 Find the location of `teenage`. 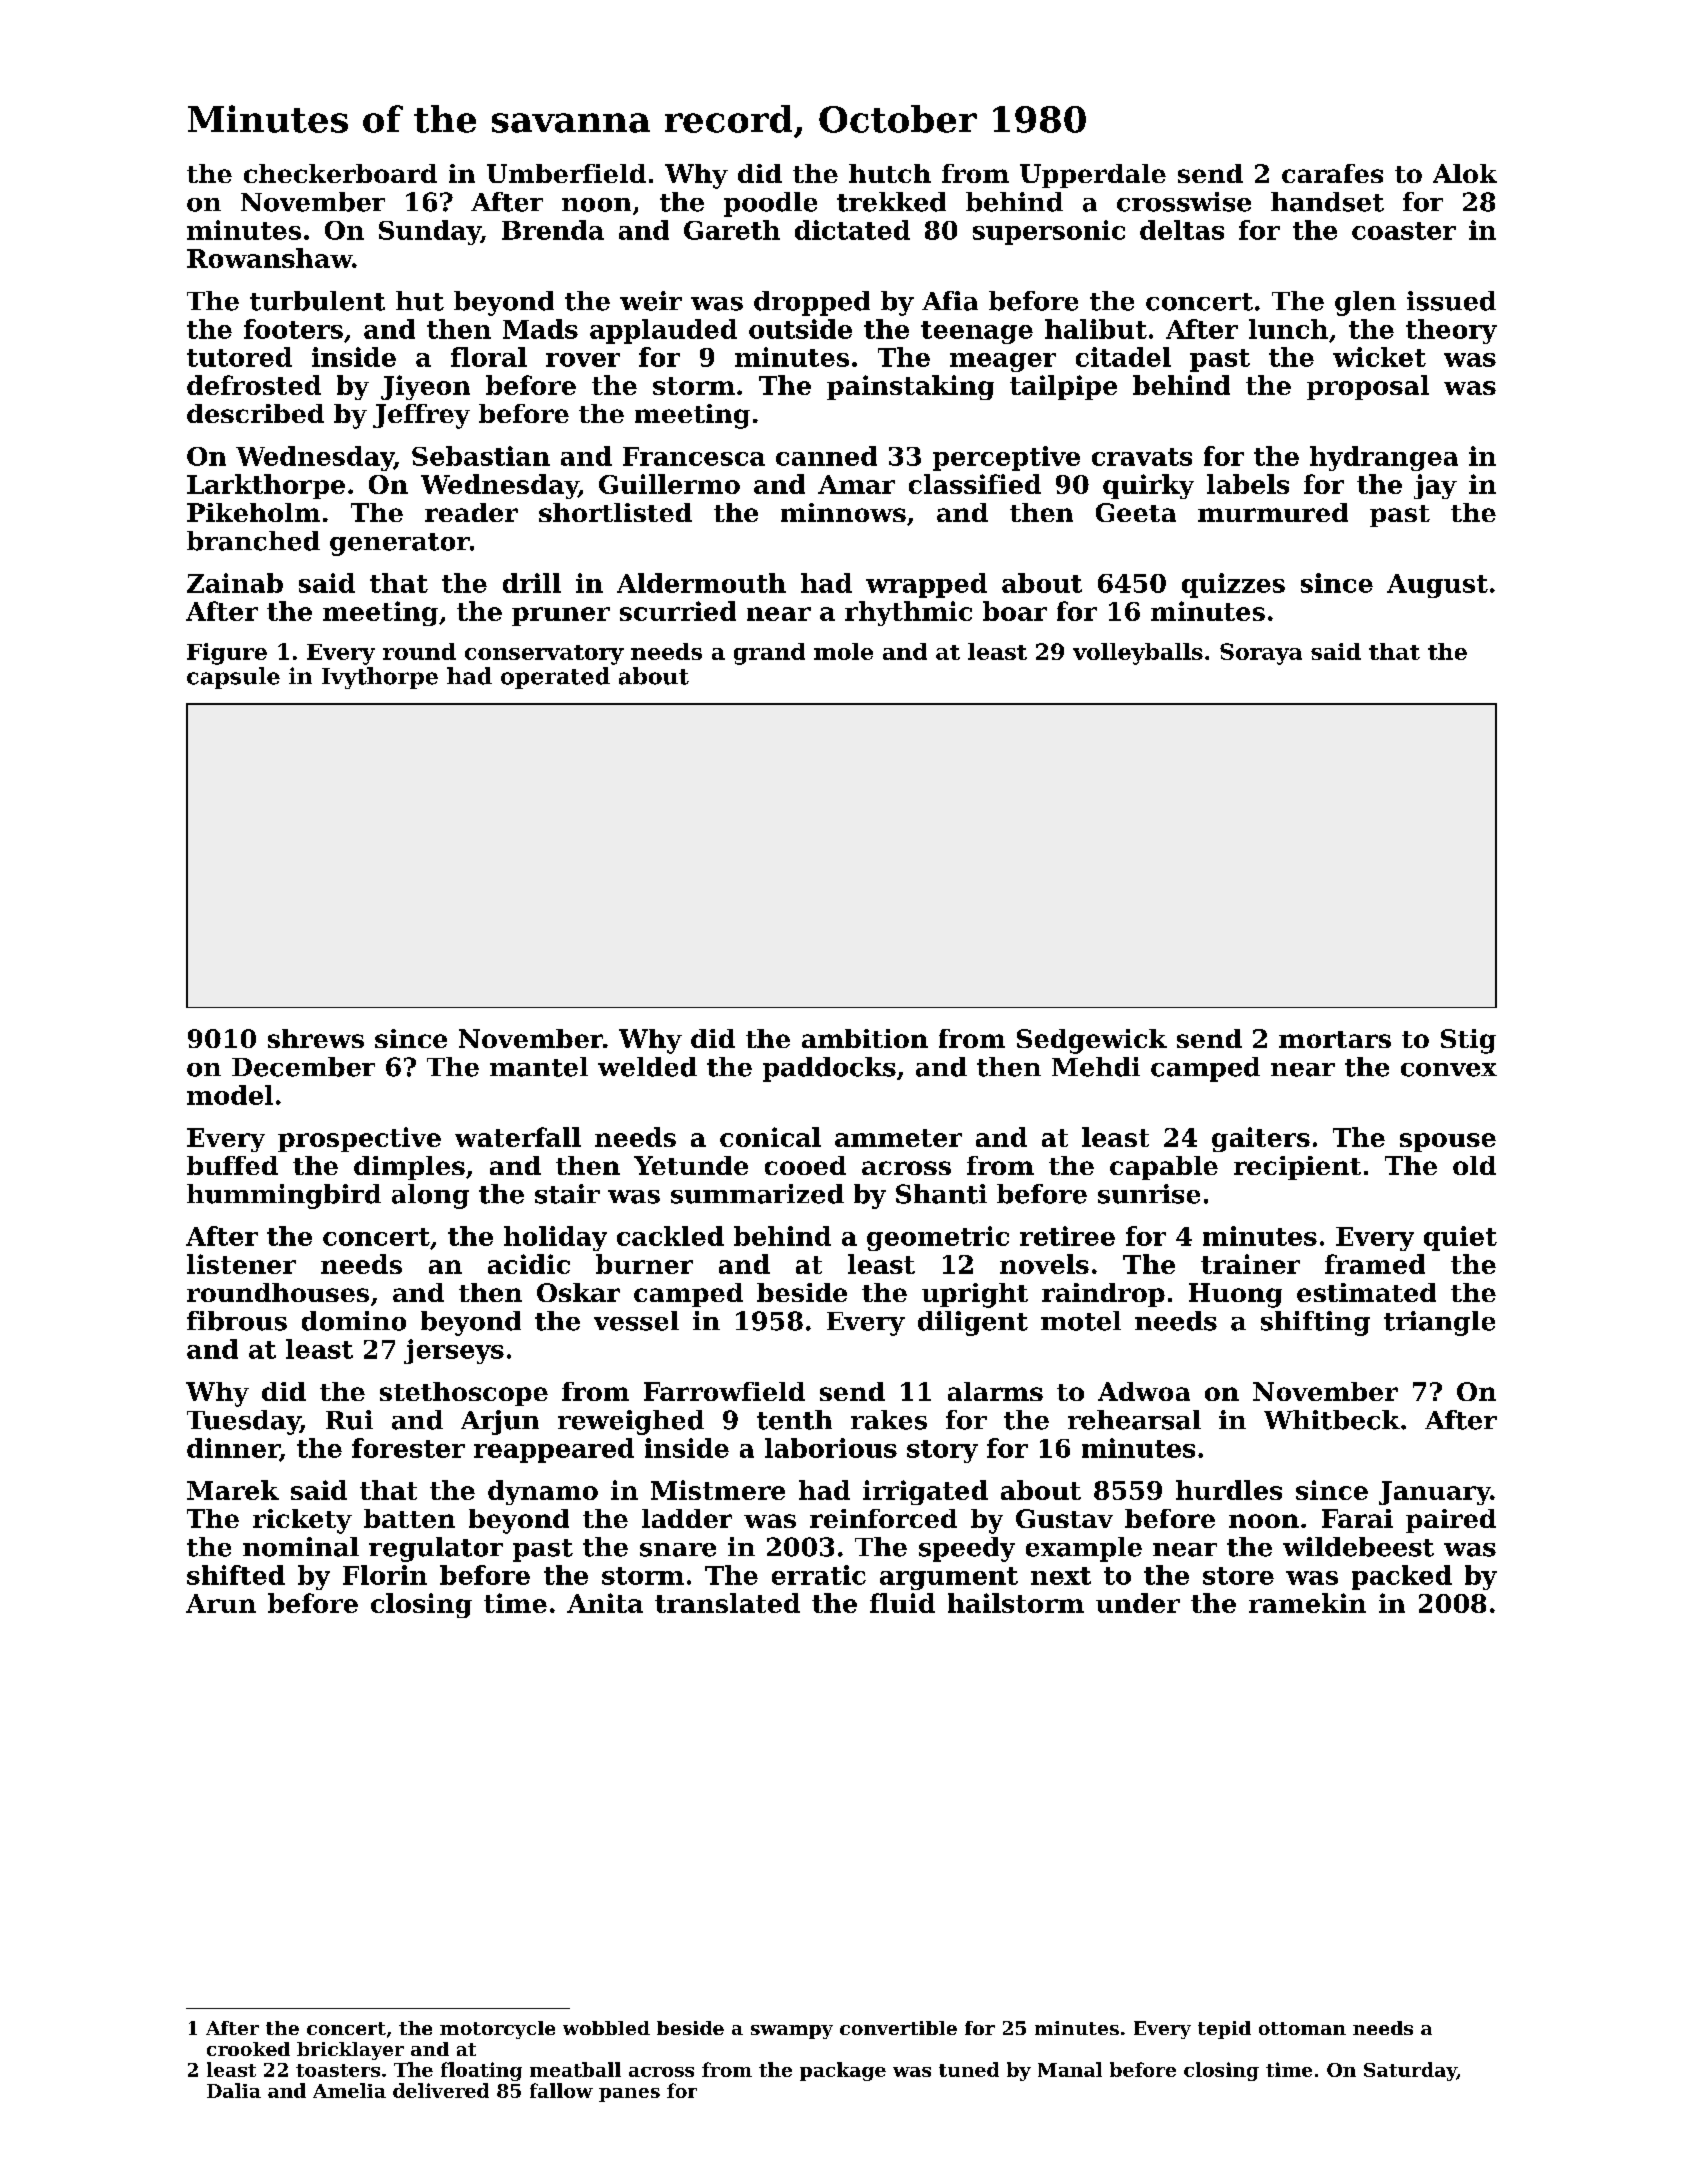

teenage is located at coordinates (977, 332).
